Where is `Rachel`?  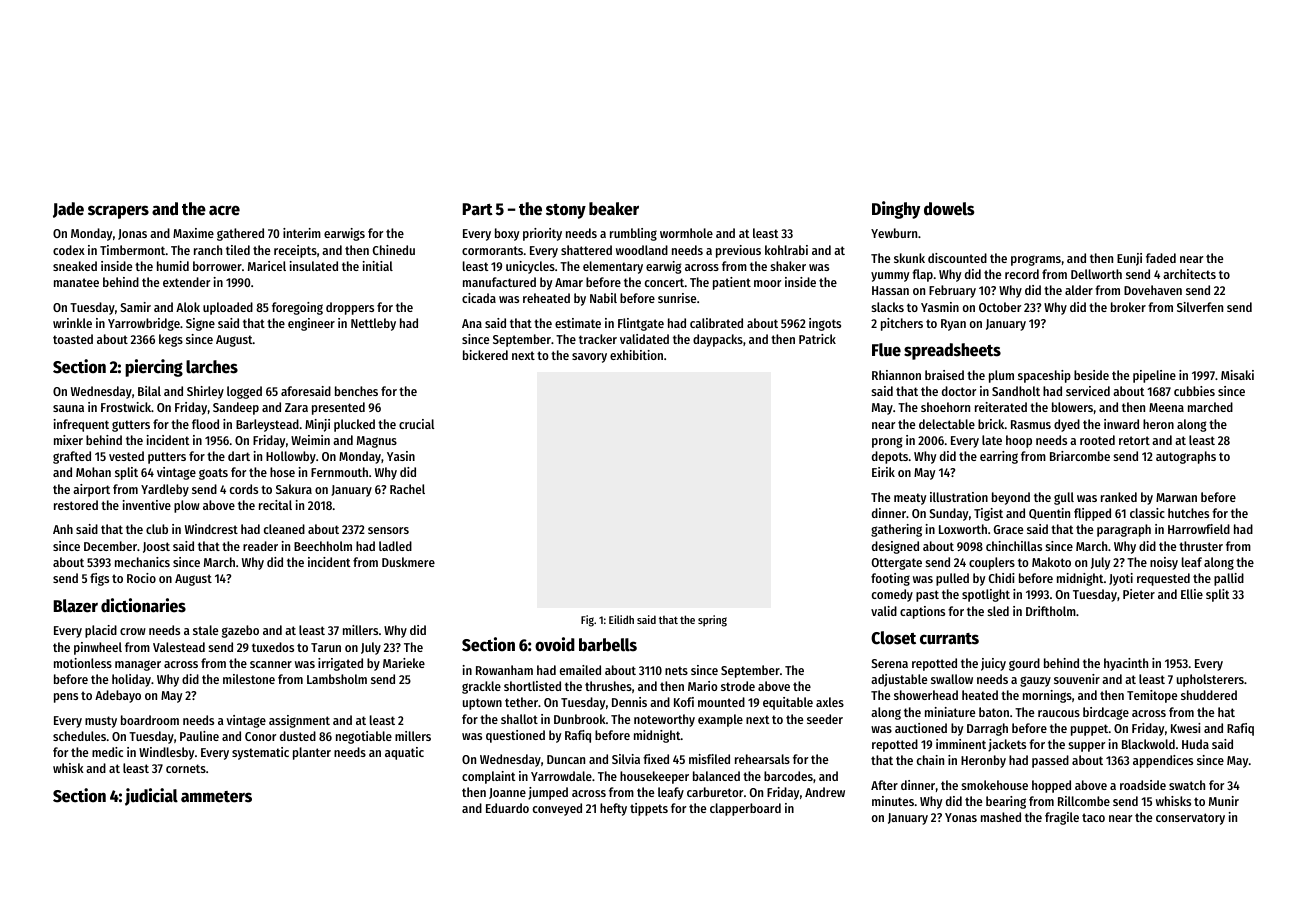 Rachel is located at coordinates (407, 489).
